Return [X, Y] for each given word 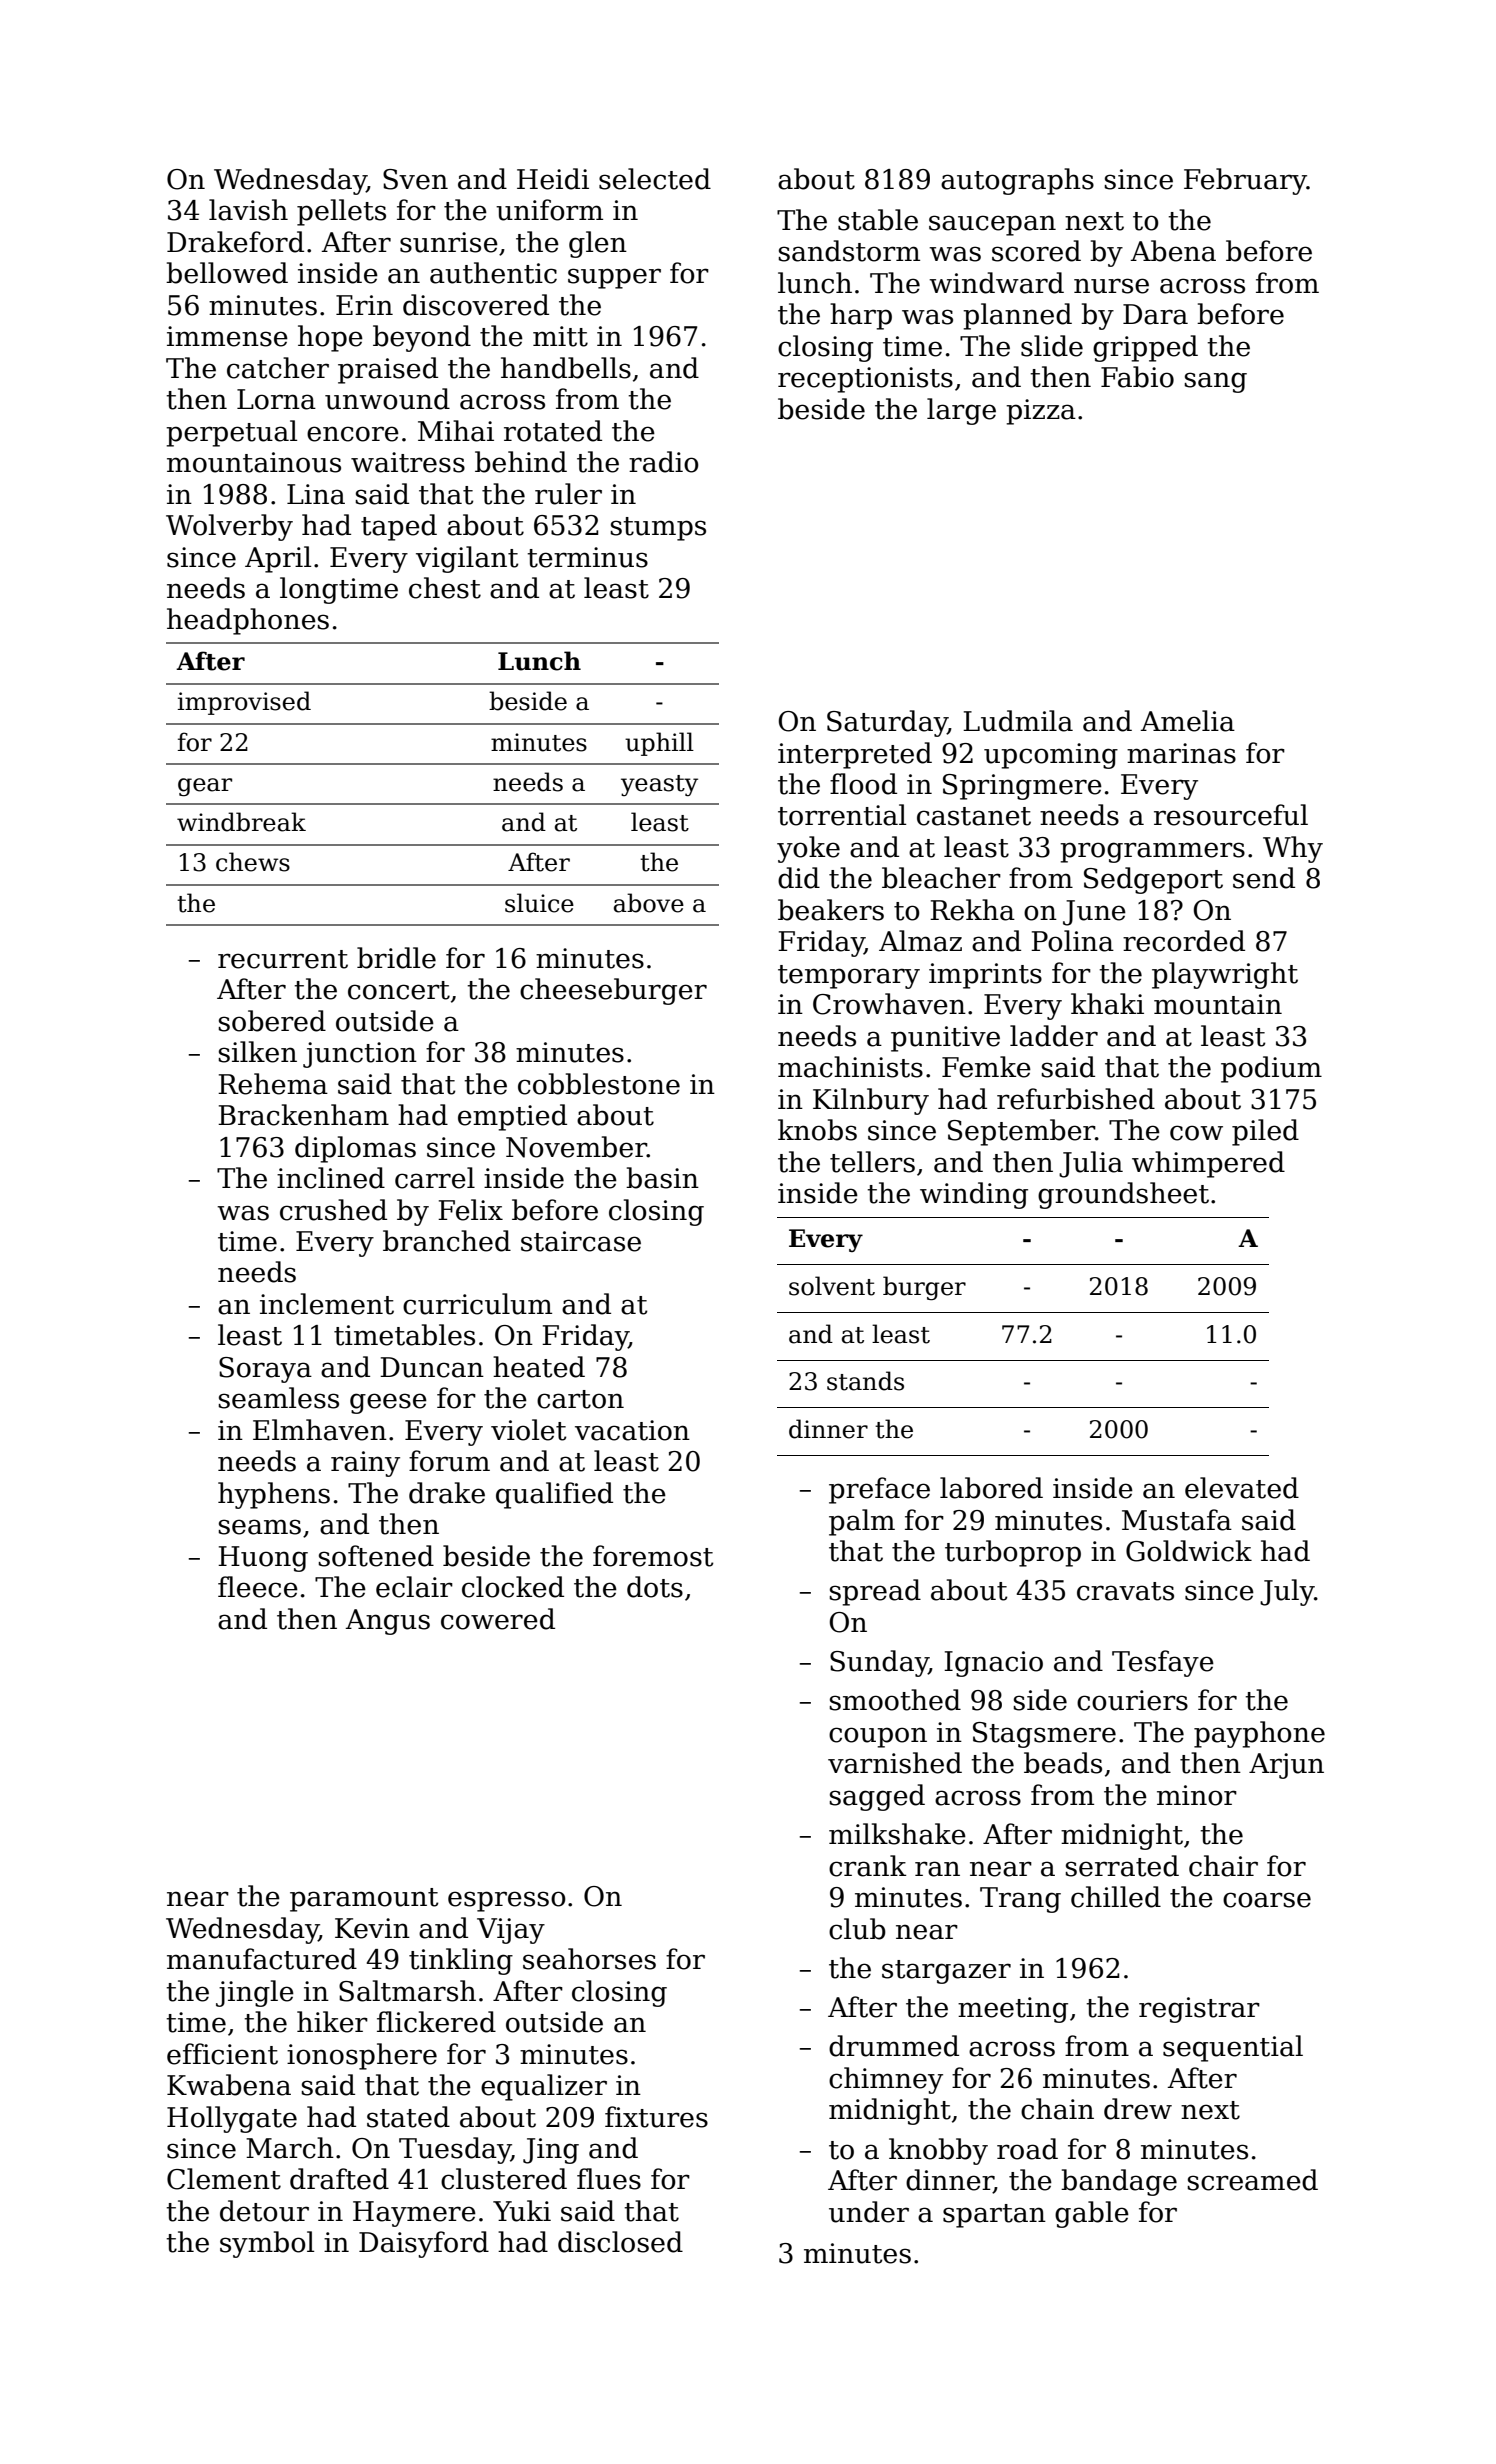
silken [257, 1052]
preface [879, 1490]
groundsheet [1123, 1195]
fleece [258, 1587]
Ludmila [1018, 721]
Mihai [456, 431]
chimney [886, 2080]
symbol [267, 2244]
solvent [832, 1286]
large [961, 411]
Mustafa [1177, 1520]
